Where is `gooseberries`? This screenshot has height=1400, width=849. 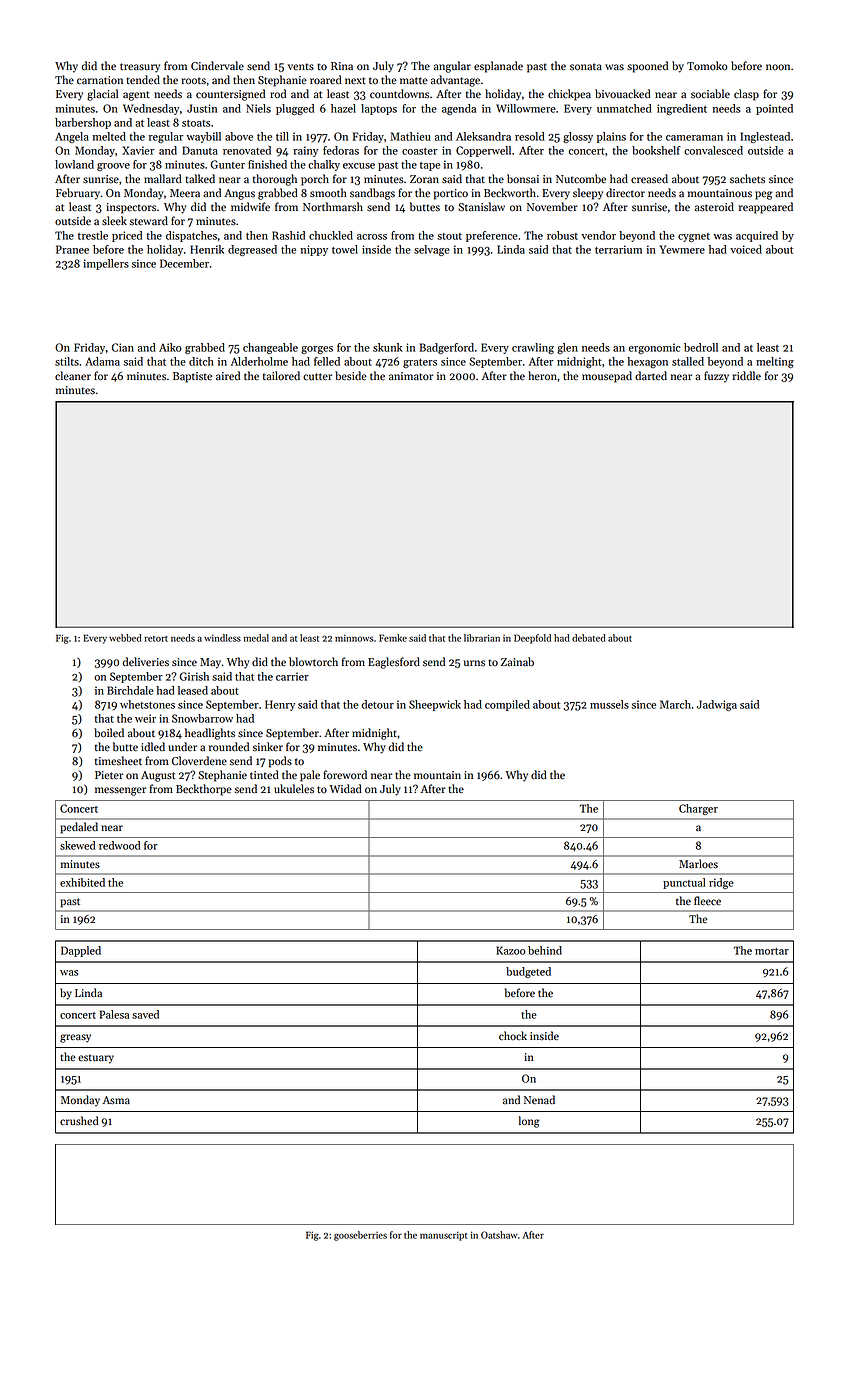
gooseberries is located at coordinates (360, 1236).
